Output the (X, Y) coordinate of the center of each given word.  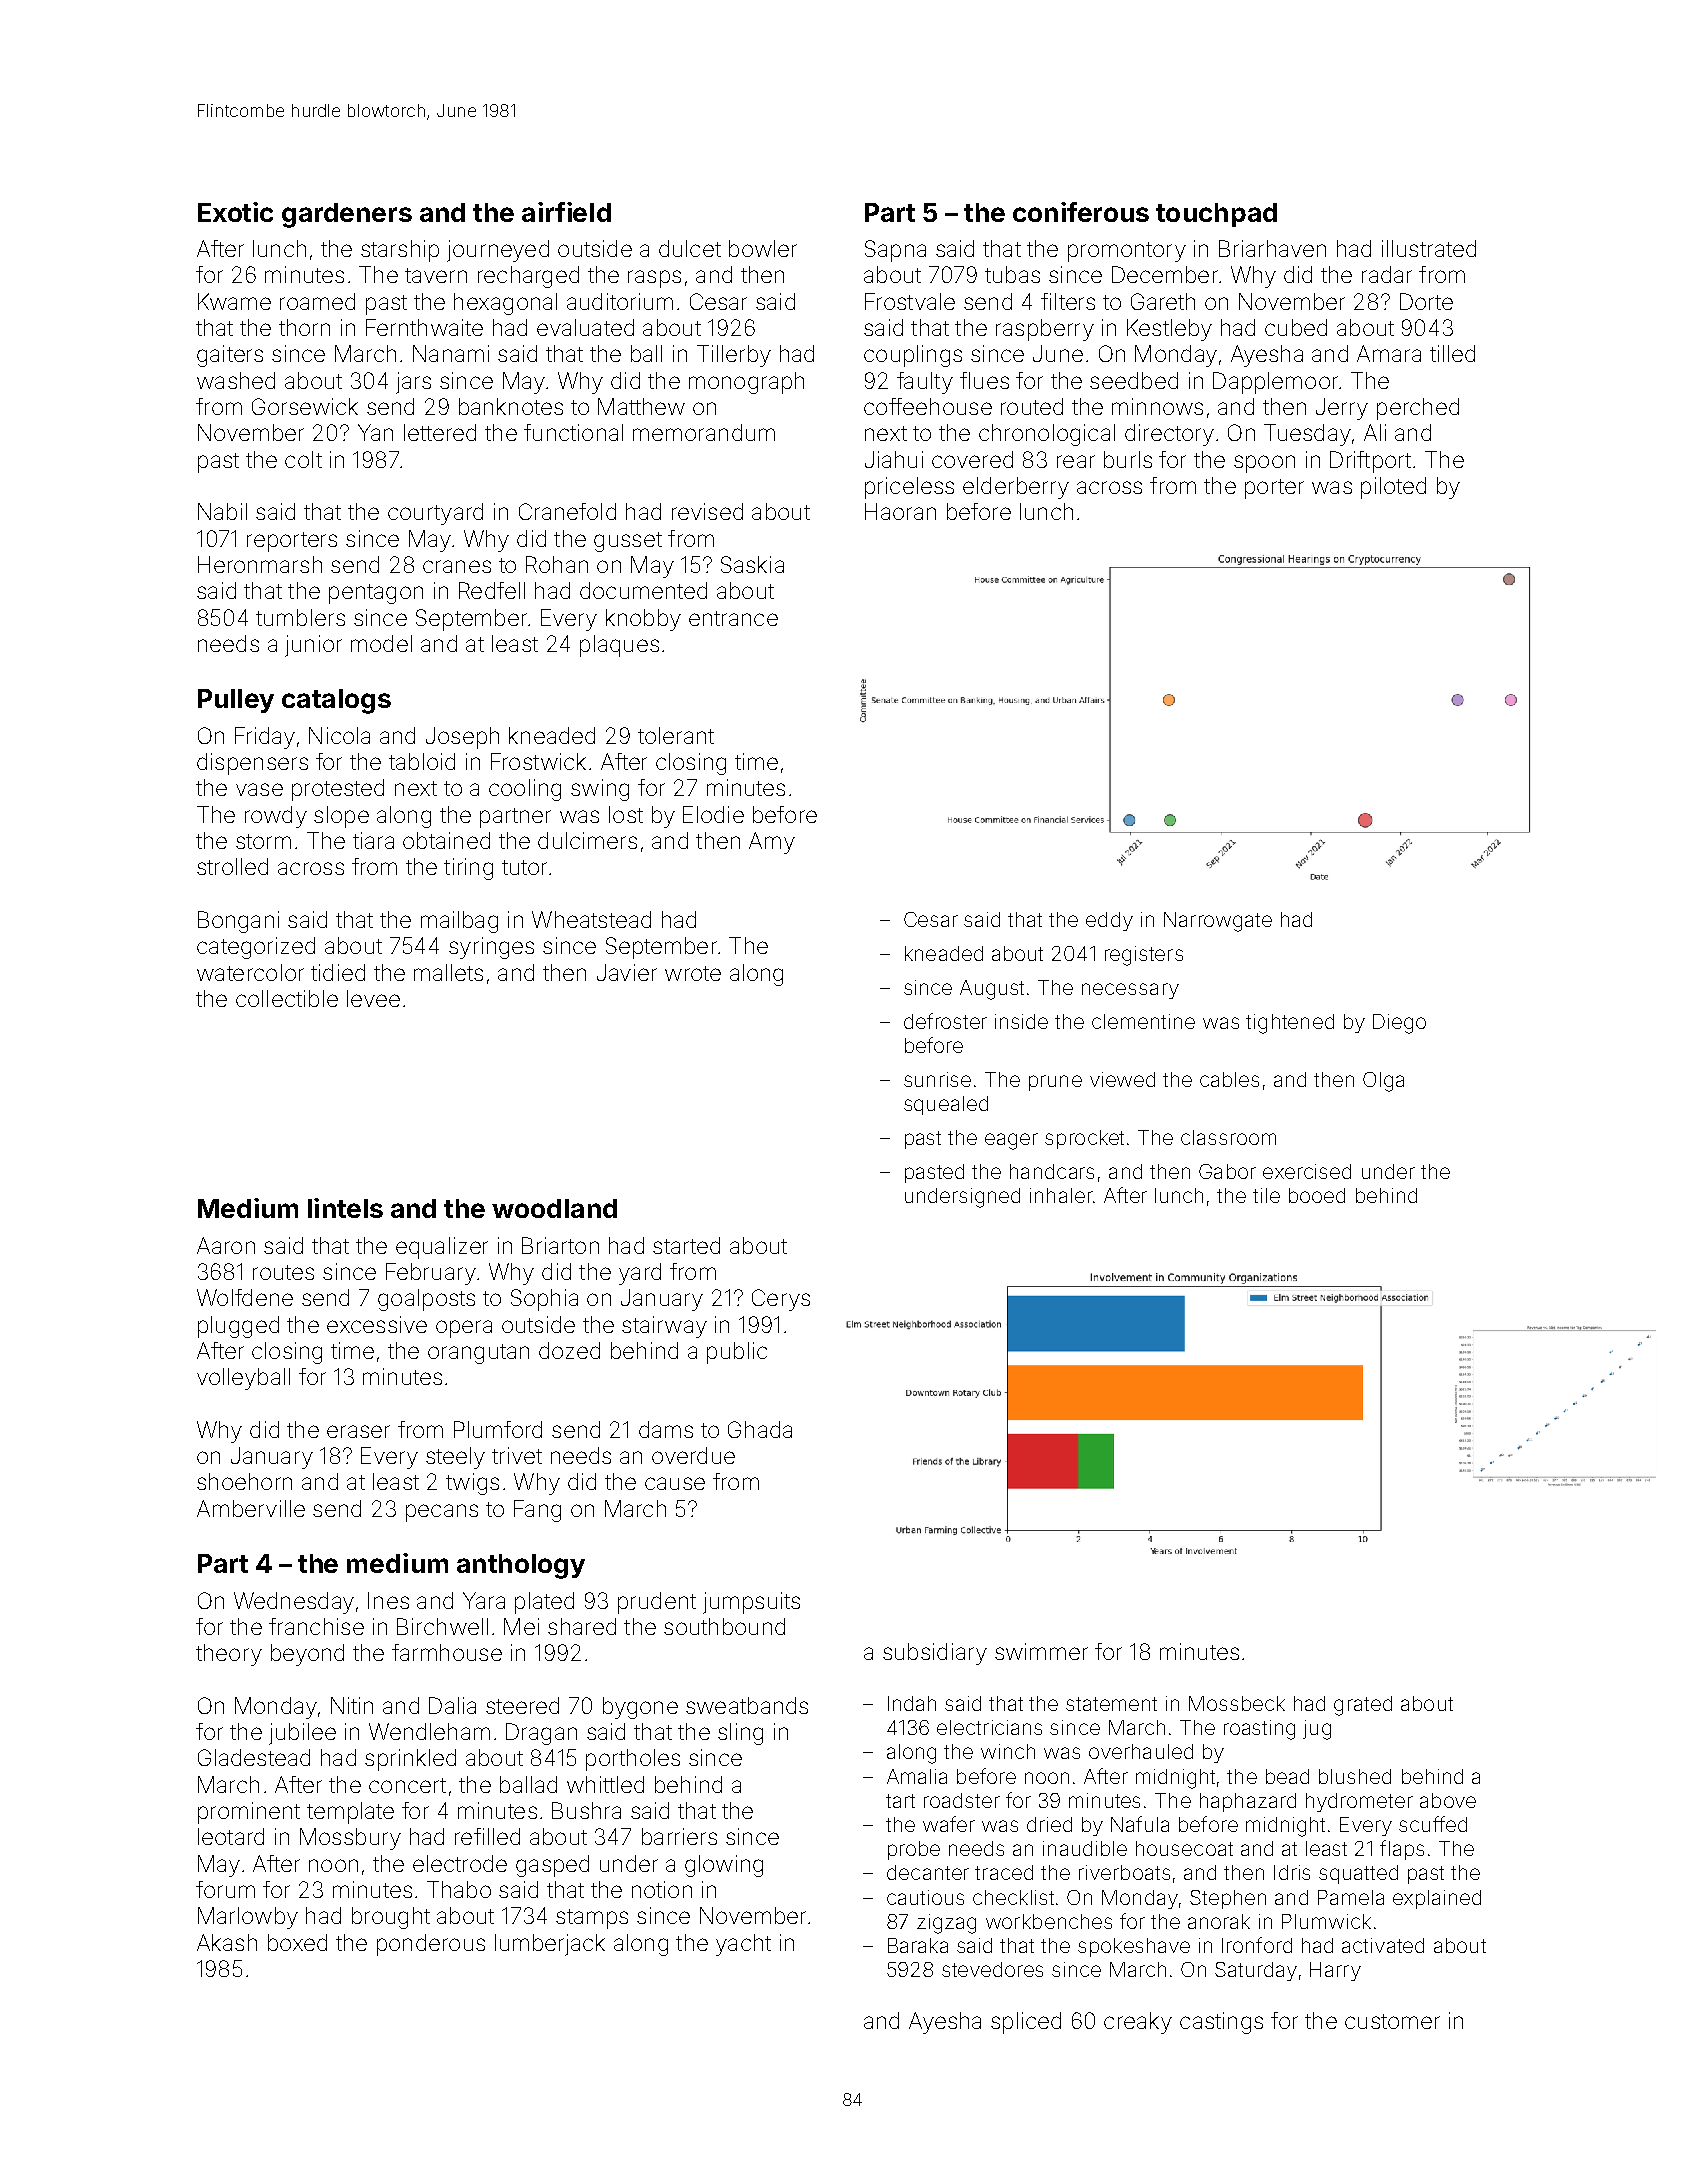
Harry (1335, 1971)
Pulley (236, 701)
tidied (338, 972)
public (737, 1353)
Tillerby (734, 356)
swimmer (1041, 1651)
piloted (1393, 488)
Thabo (459, 1889)
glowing (724, 1866)
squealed (946, 1105)
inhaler (1061, 1195)
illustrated (1429, 248)
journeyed (498, 251)
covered (972, 459)
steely (455, 1458)
